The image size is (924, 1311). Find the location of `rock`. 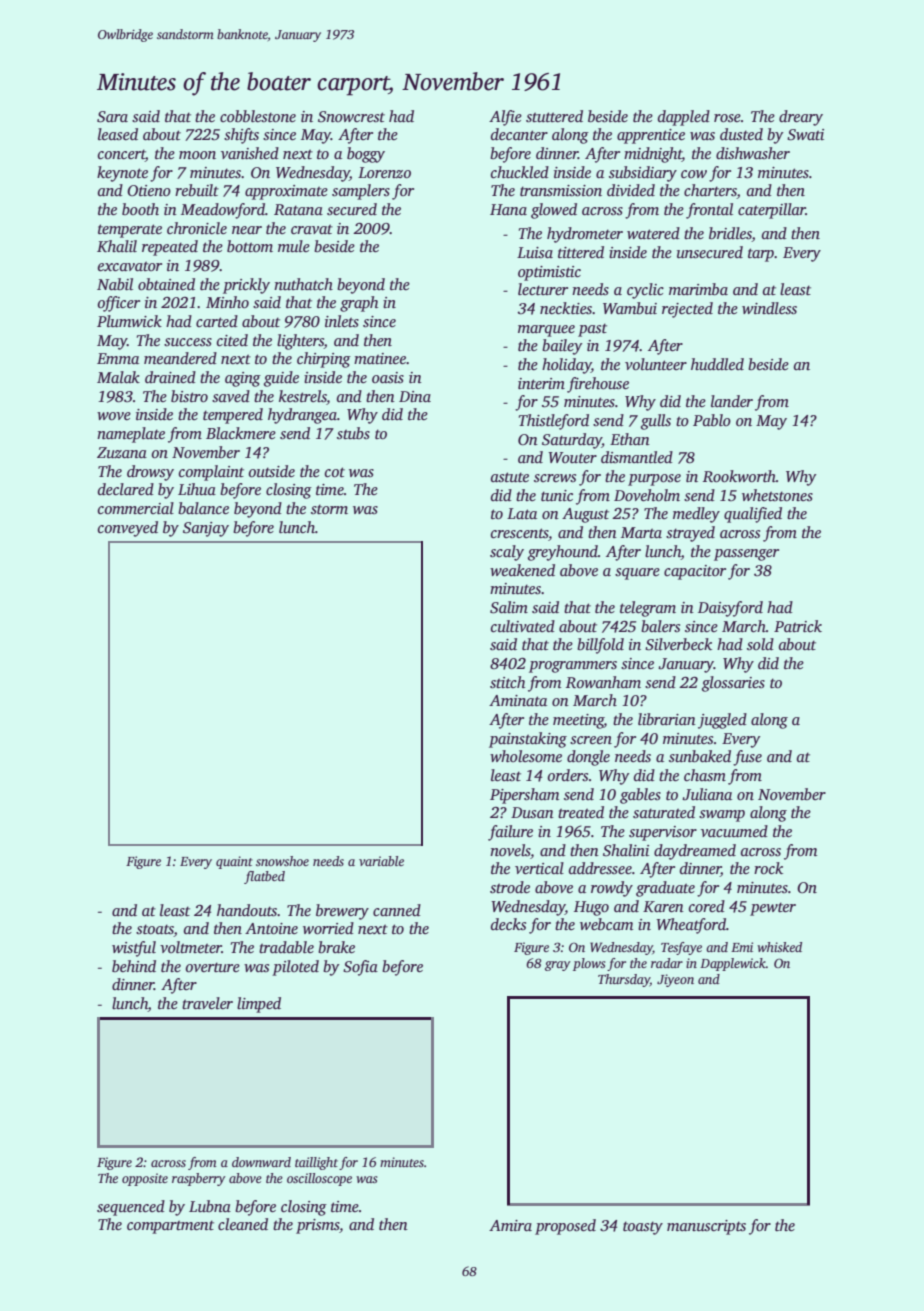

rock is located at coordinates (768, 868).
